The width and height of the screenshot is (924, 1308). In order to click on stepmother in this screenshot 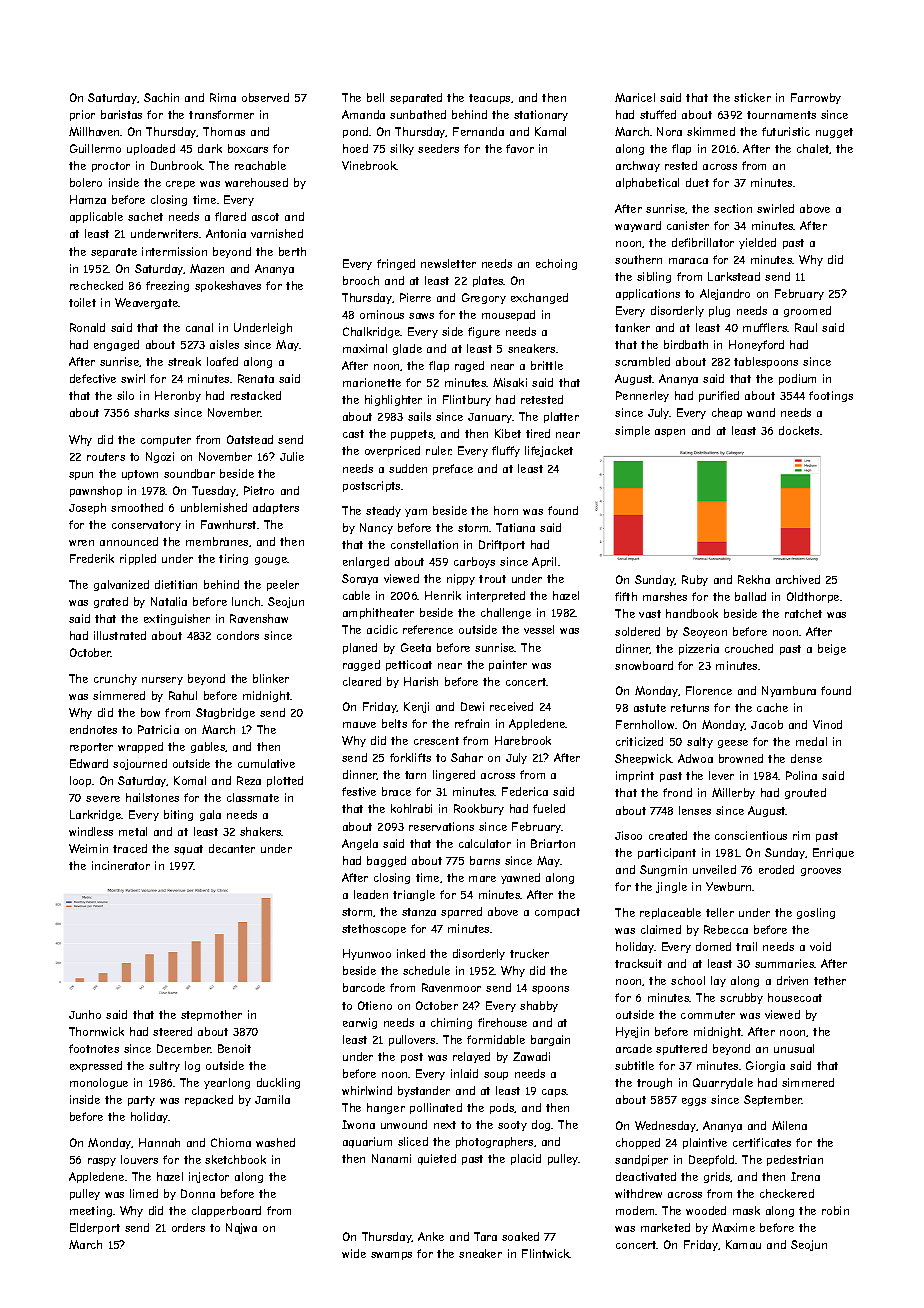, I will do `click(211, 1015)`.
